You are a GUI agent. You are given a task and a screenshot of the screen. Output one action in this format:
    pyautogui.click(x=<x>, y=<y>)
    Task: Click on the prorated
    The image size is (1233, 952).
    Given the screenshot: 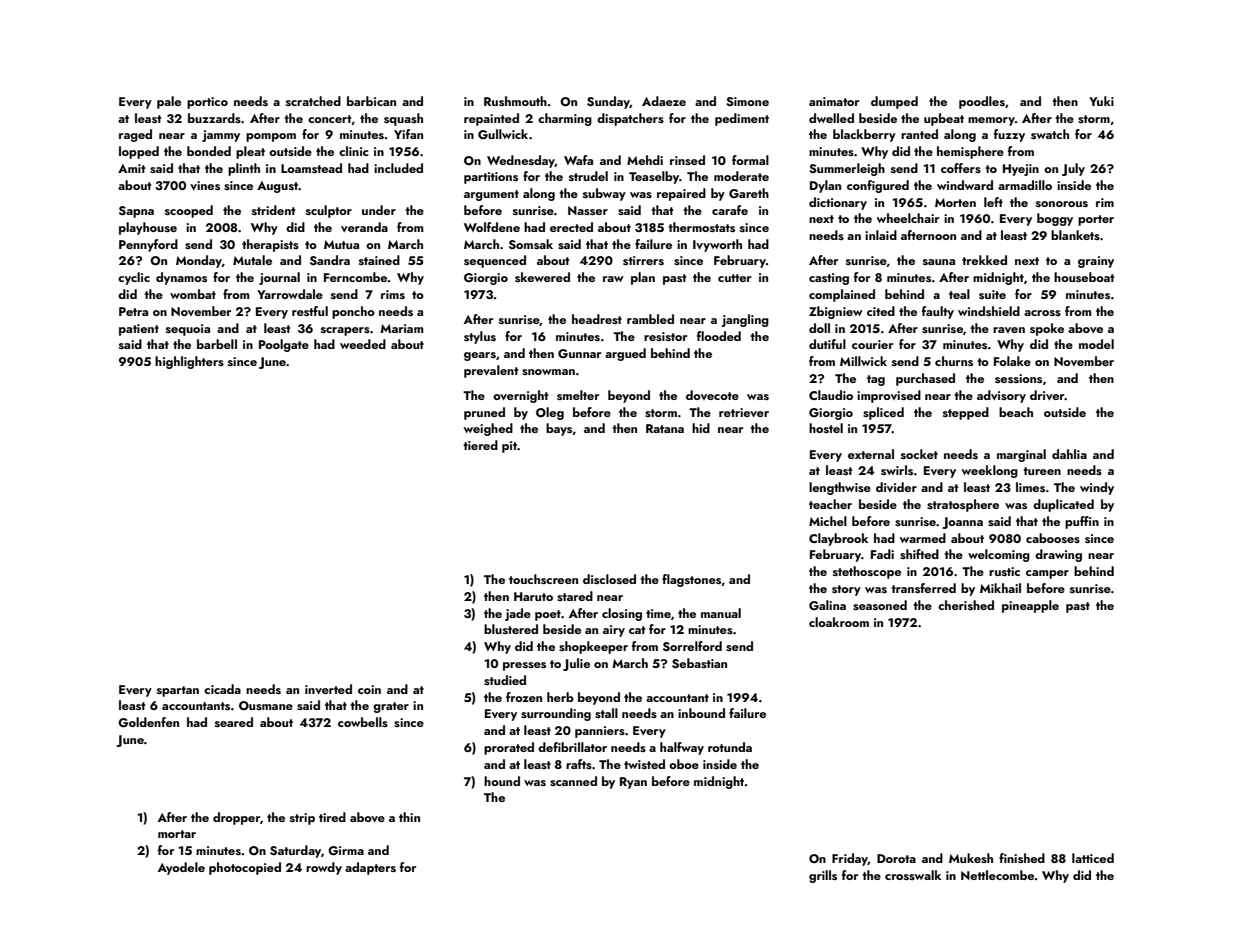 What is the action you would take?
    pyautogui.click(x=509, y=748)
